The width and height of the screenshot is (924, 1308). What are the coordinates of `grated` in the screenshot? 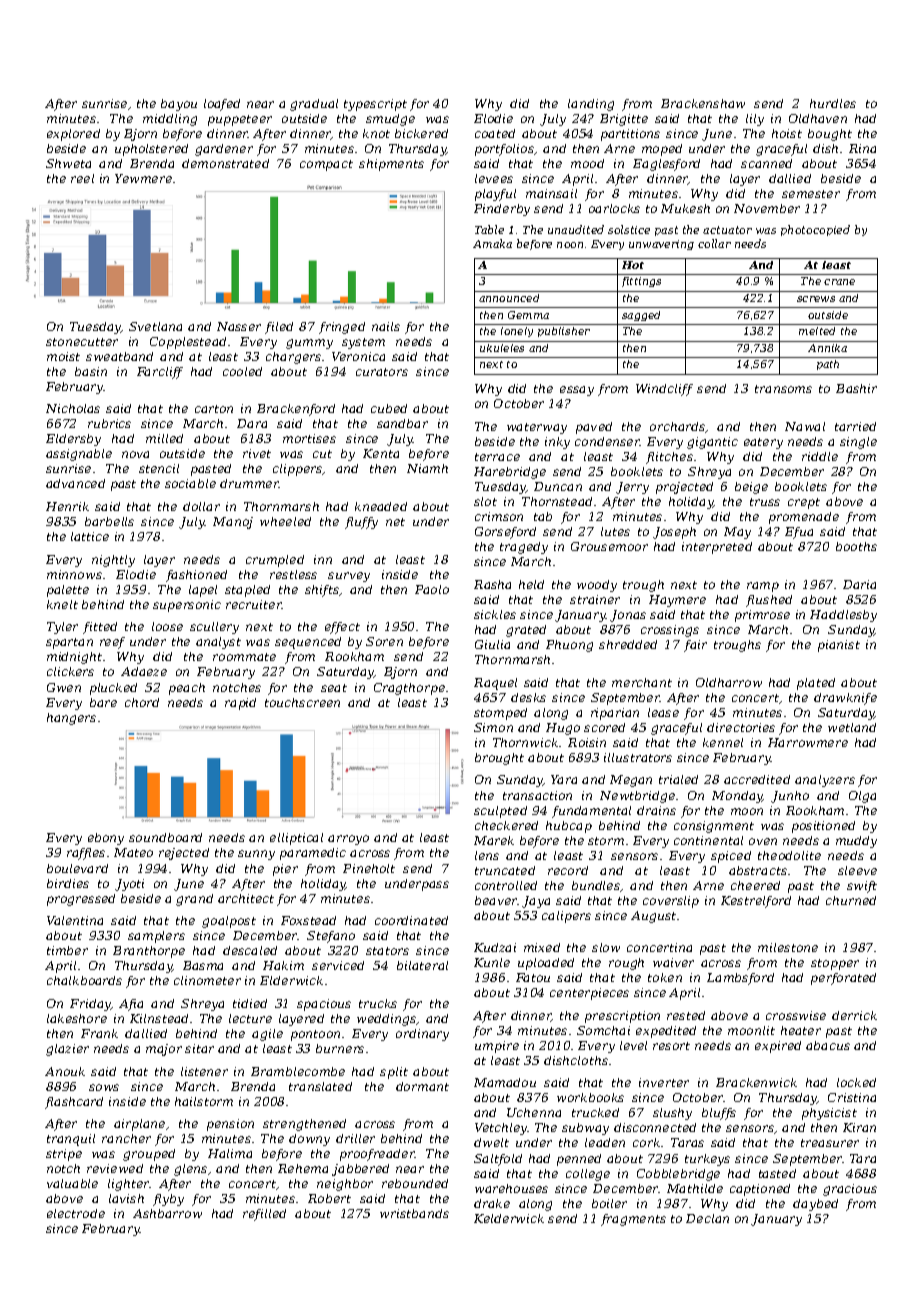 It's located at (526, 631).
